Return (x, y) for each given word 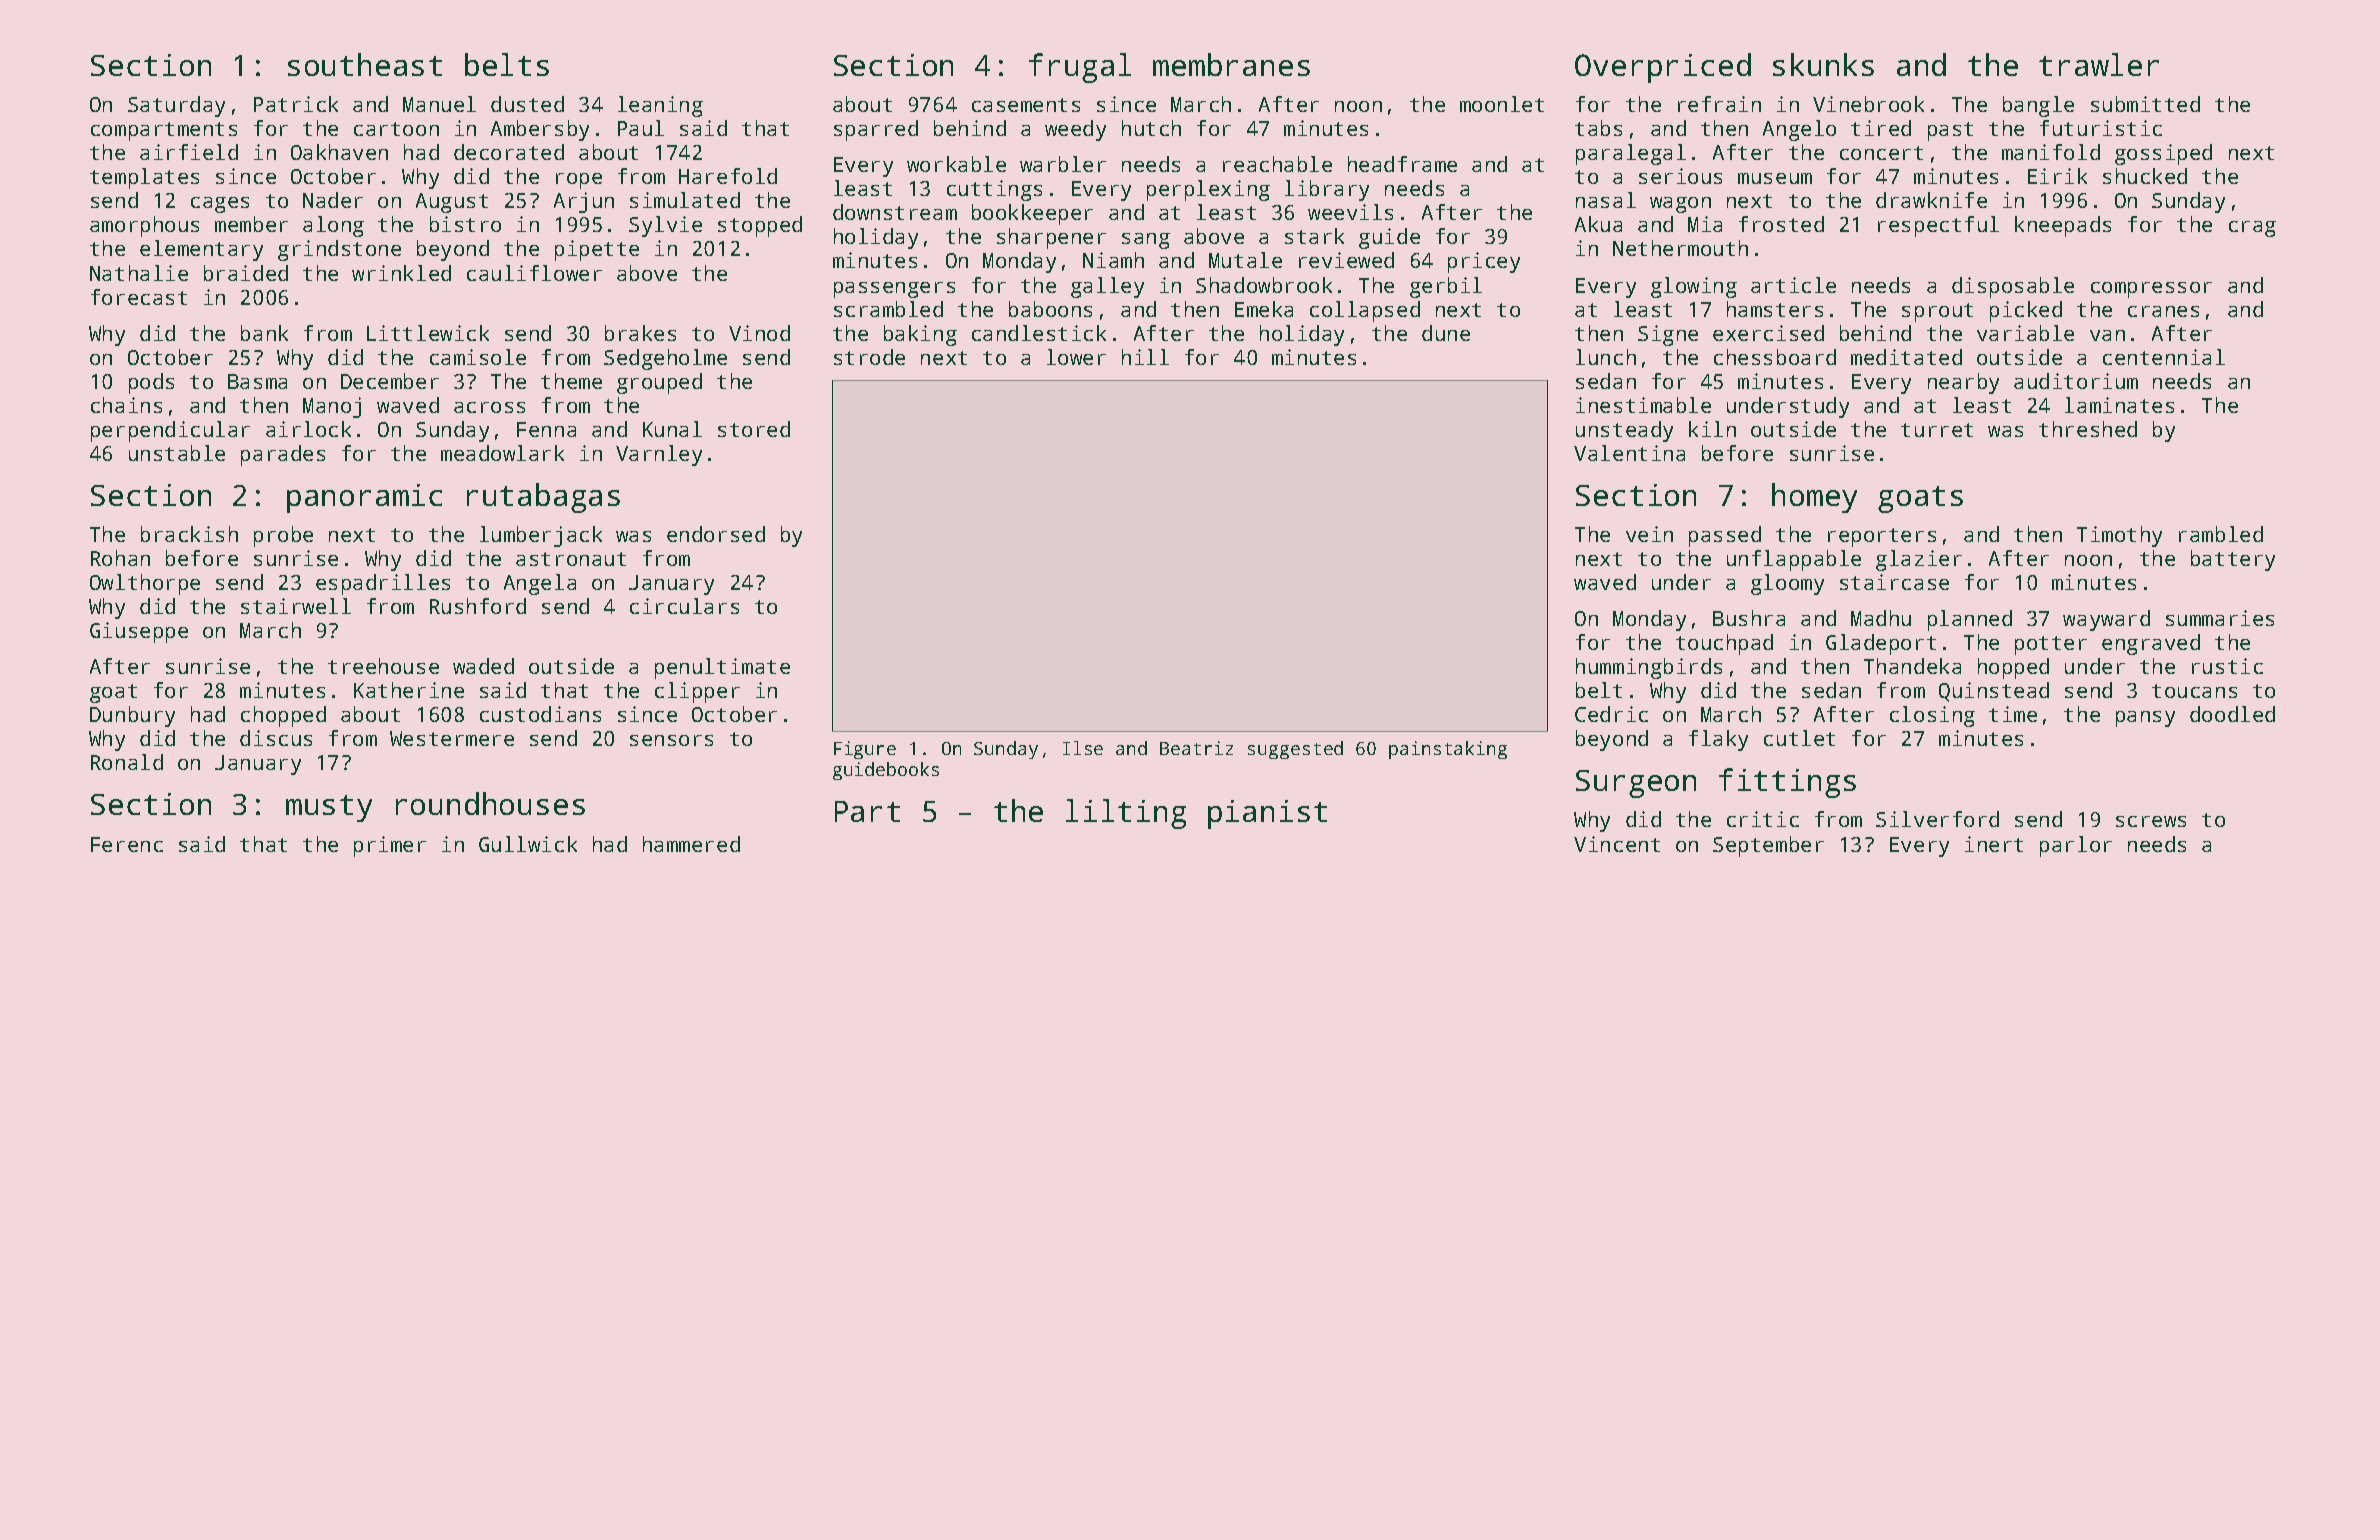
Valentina (1629, 453)
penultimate (722, 668)
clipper (697, 692)
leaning (660, 106)
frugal (1080, 68)
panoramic (364, 498)
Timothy (2119, 536)
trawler (2099, 64)
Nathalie (139, 273)
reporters (1882, 537)
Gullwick (528, 844)
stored (754, 429)
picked (2026, 311)
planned (1970, 620)
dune (1446, 333)
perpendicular (170, 431)
